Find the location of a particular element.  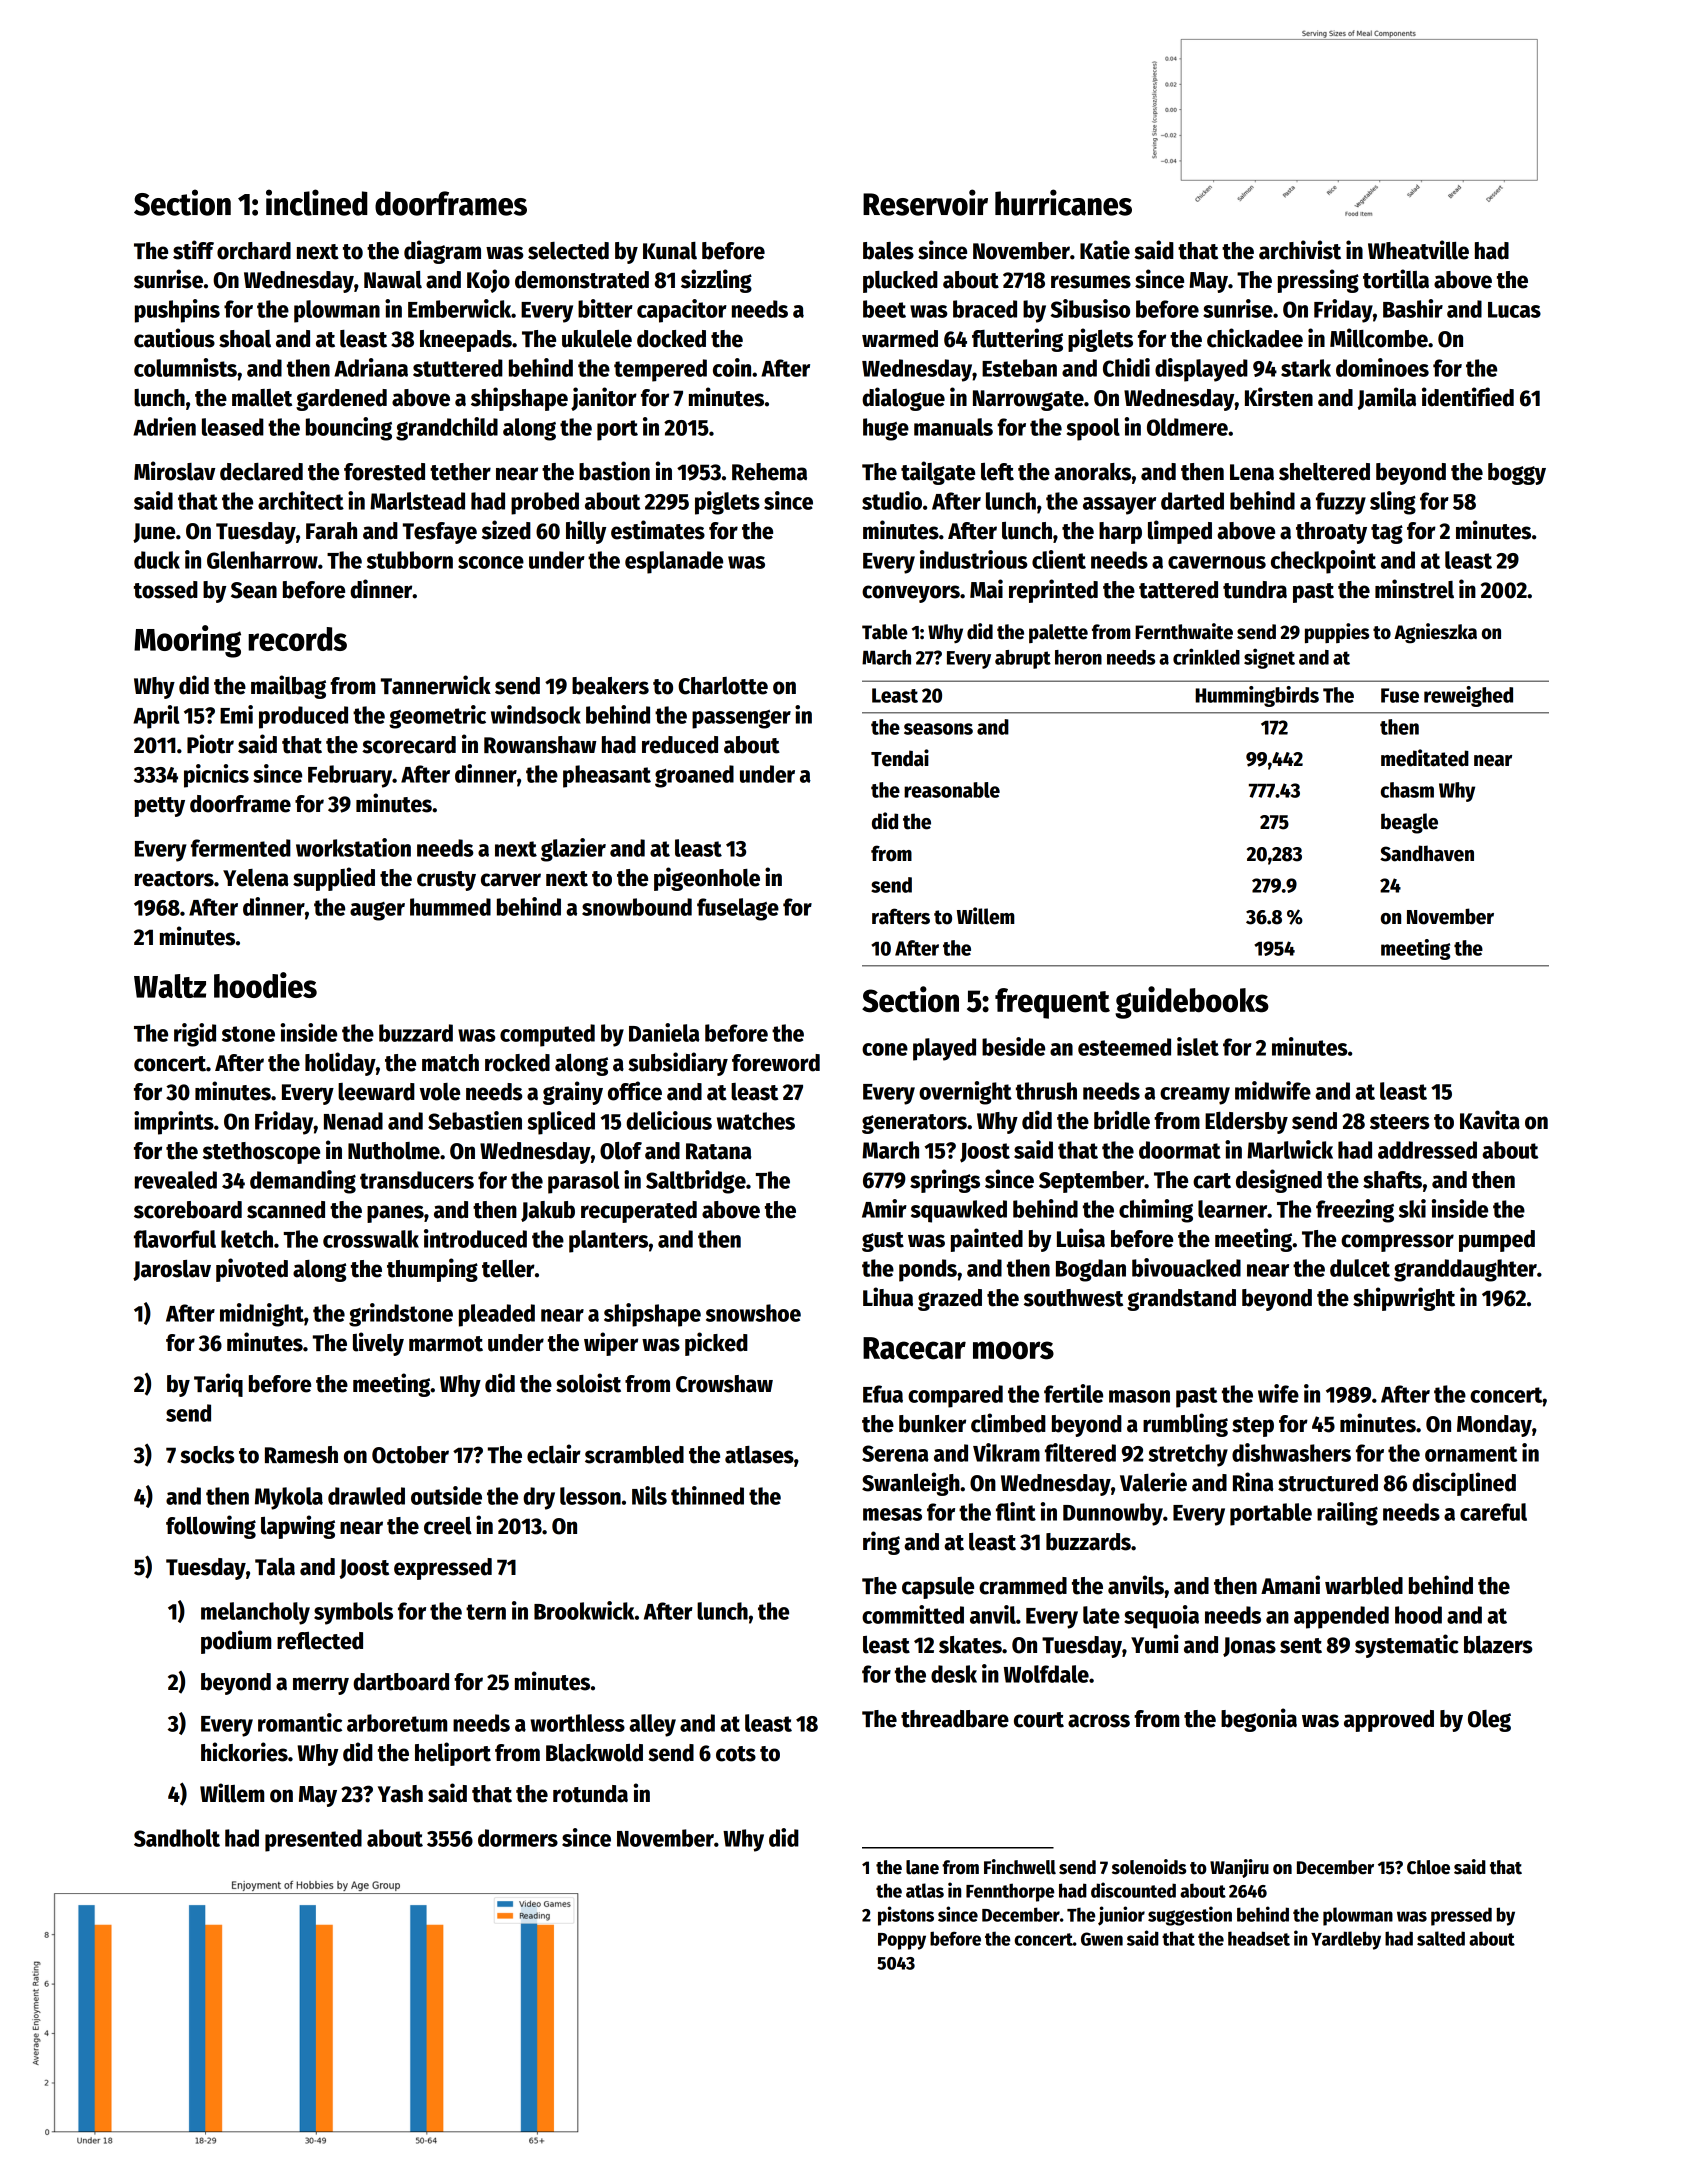

workstation is located at coordinates (353, 847).
